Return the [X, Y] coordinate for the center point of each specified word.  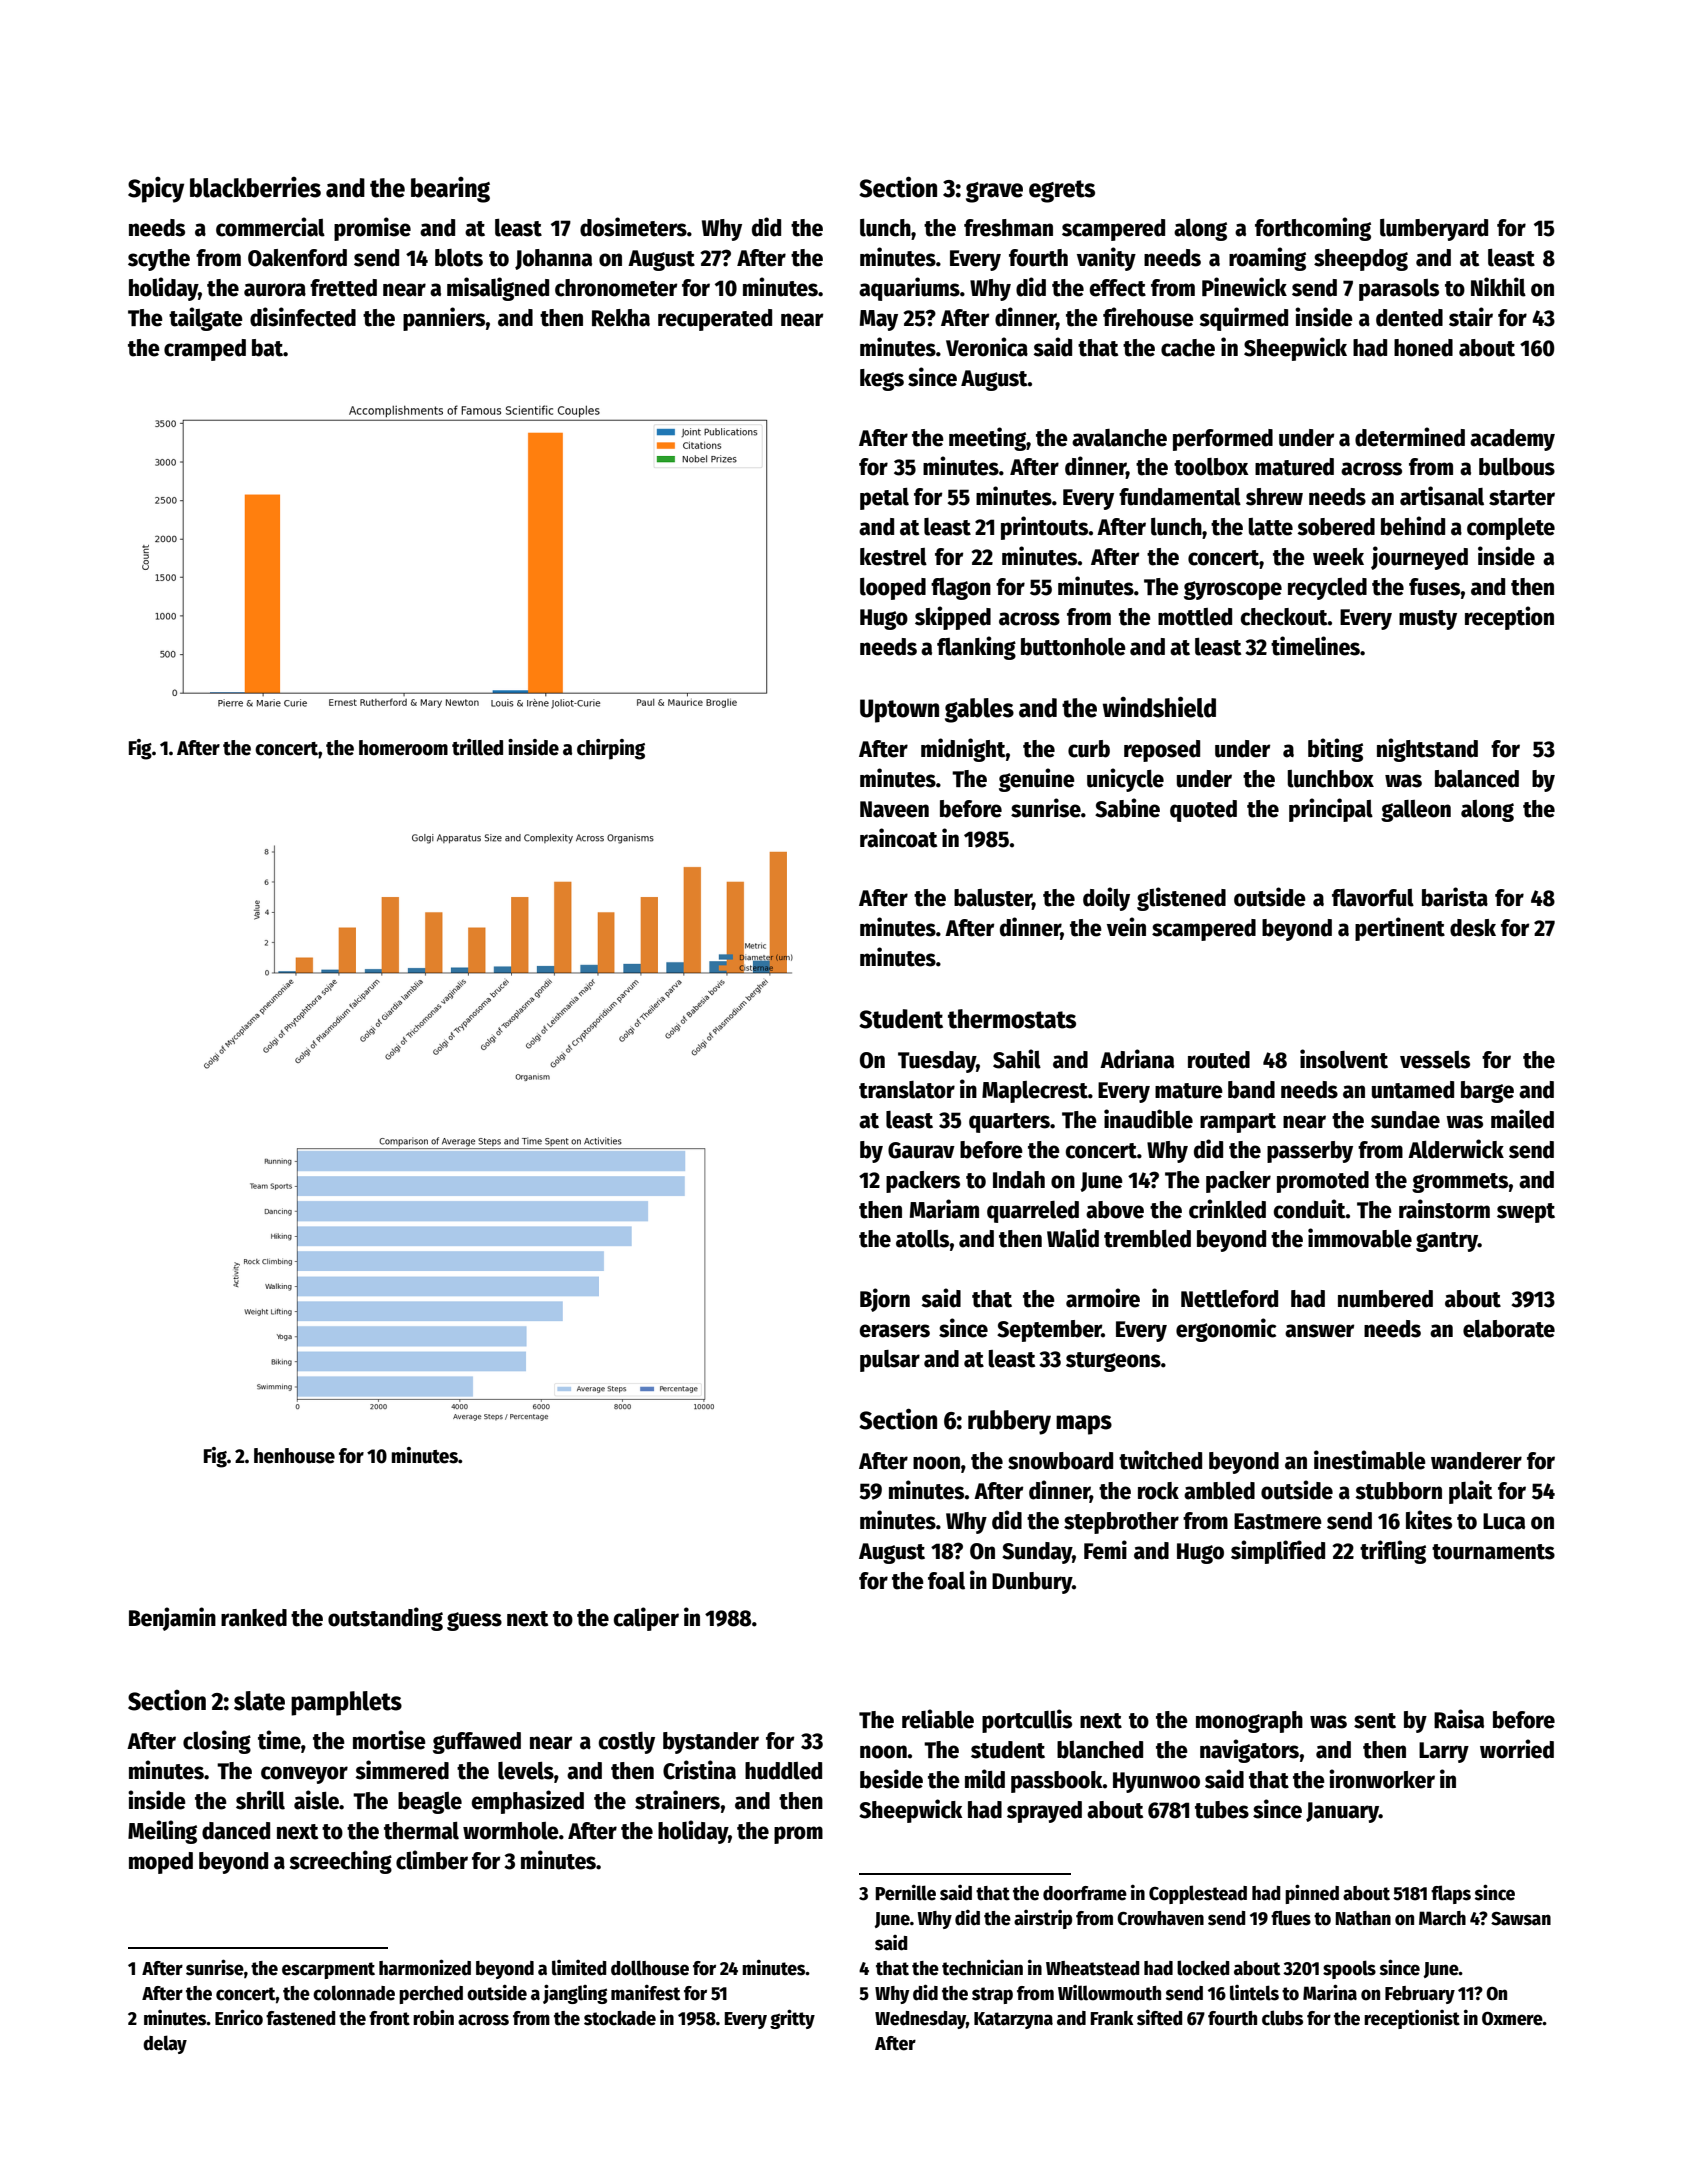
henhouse [294, 1456]
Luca [1504, 1521]
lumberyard [1434, 230]
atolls [923, 1239]
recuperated [715, 320]
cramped [205, 350]
